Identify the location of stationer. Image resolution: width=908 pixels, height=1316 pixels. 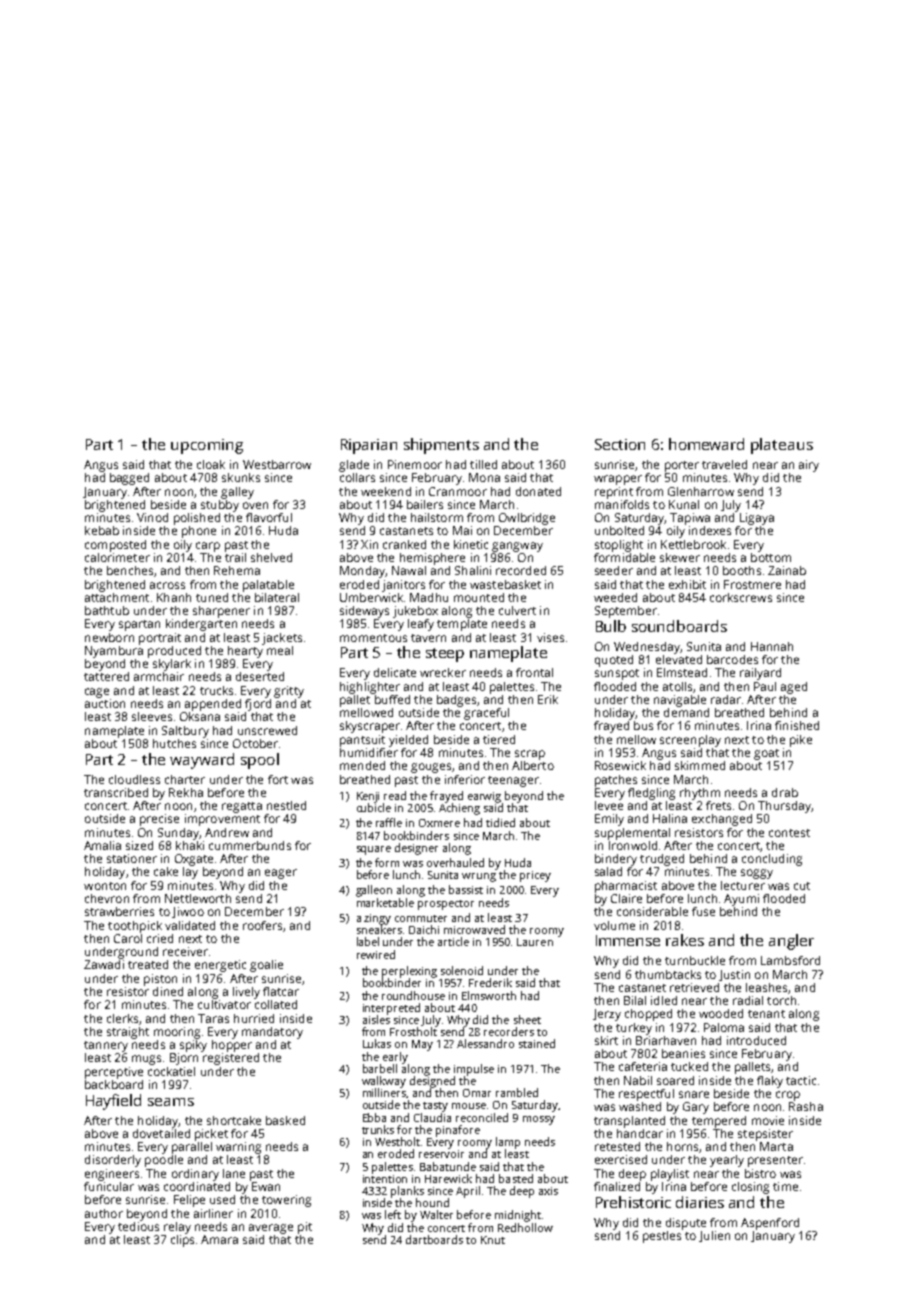
(132, 858).
